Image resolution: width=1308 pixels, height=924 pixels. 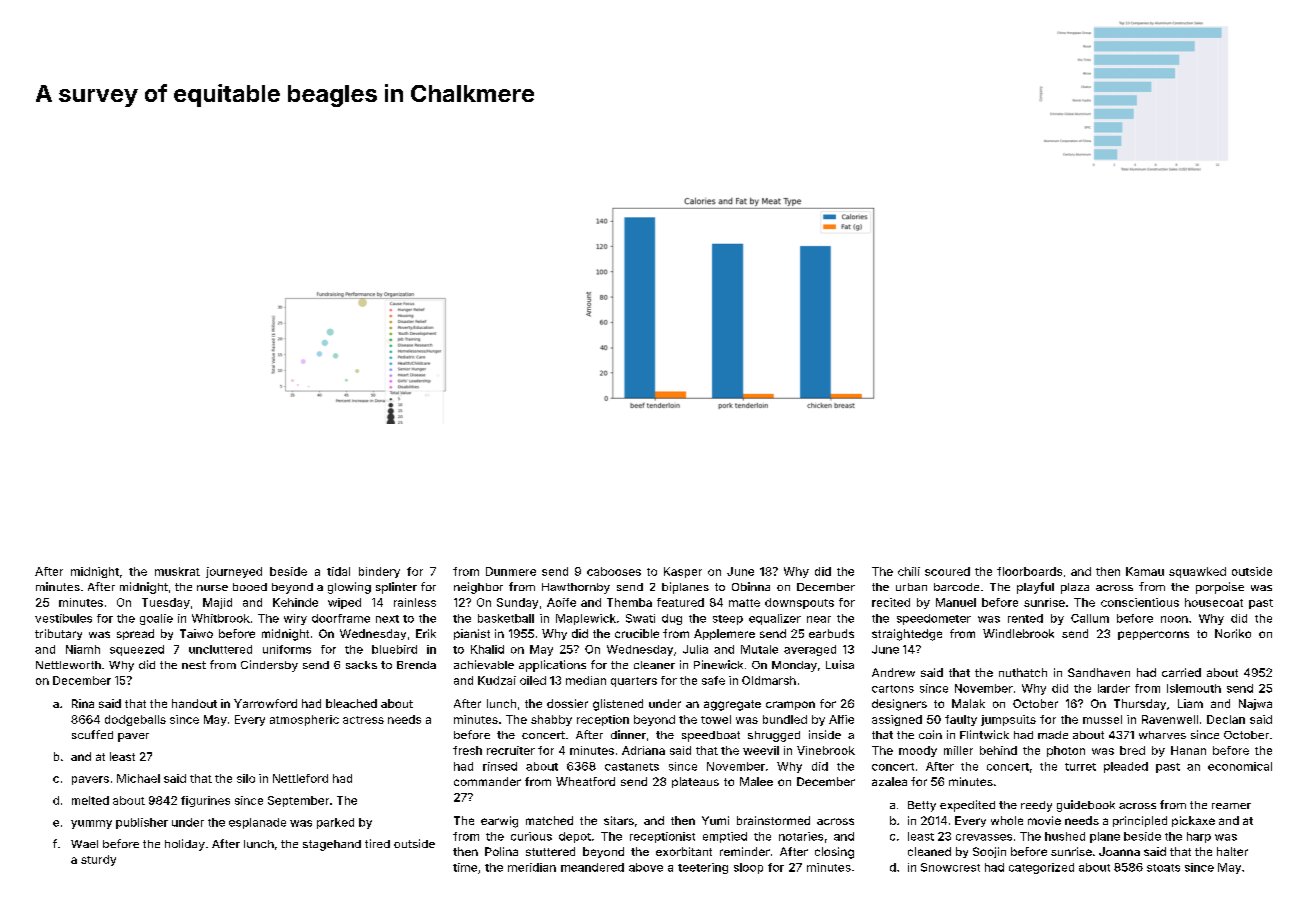 What do you see at coordinates (1065, 836) in the screenshot?
I see `hushed` at bounding box center [1065, 836].
